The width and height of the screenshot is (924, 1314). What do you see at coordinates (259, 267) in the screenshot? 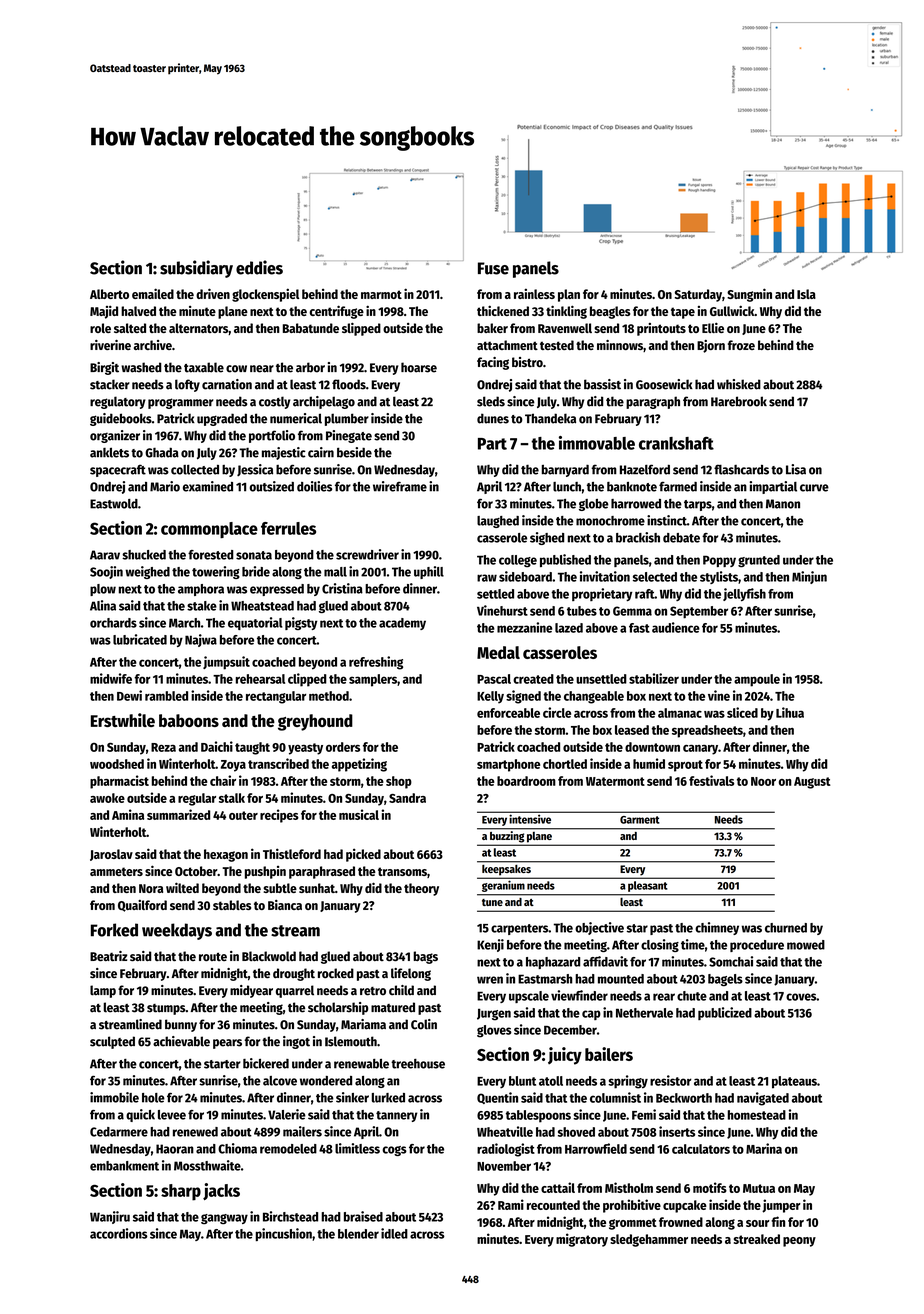
I see `eddies` at bounding box center [259, 267].
